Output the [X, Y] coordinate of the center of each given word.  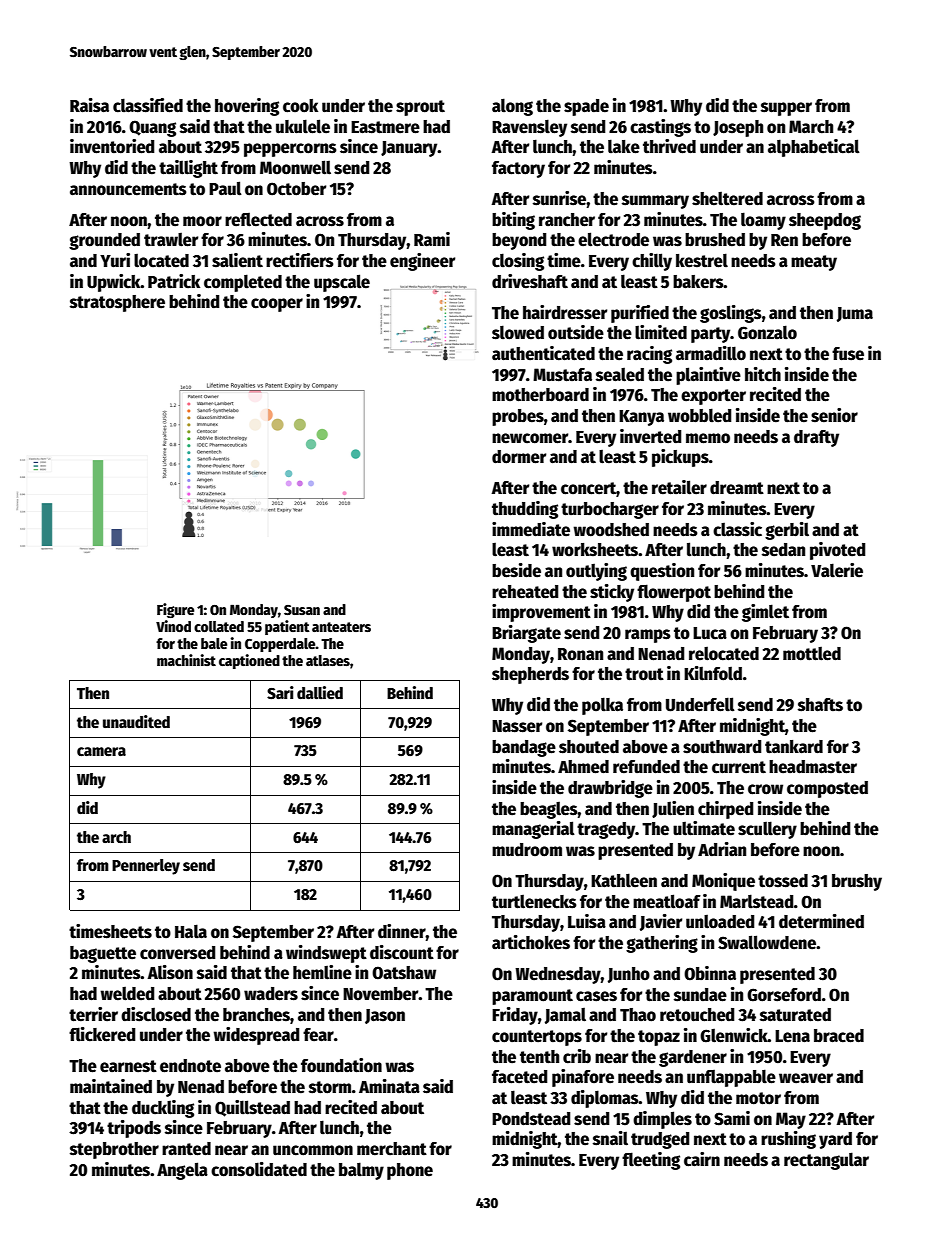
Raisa [89, 105]
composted [827, 789]
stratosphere [117, 303]
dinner [402, 931]
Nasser [517, 726]
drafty [816, 438]
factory [518, 169]
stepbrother [114, 1150]
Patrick [174, 281]
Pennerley [146, 867]
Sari [280, 693]
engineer [422, 262]
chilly [652, 262]
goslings [731, 314]
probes [518, 417]
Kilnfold [713, 673]
